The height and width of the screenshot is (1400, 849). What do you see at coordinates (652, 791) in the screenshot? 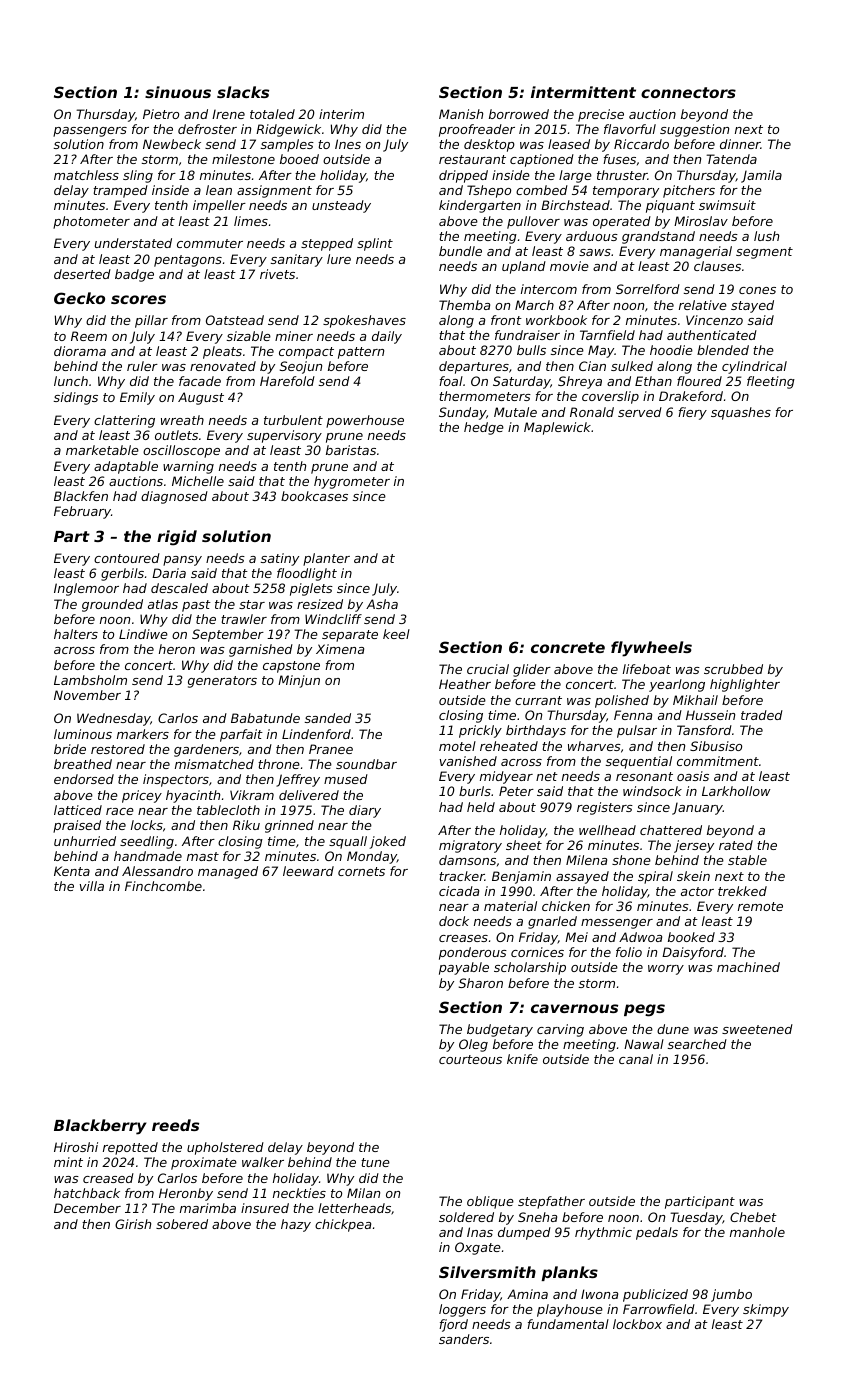
I see `windsock` at bounding box center [652, 791].
